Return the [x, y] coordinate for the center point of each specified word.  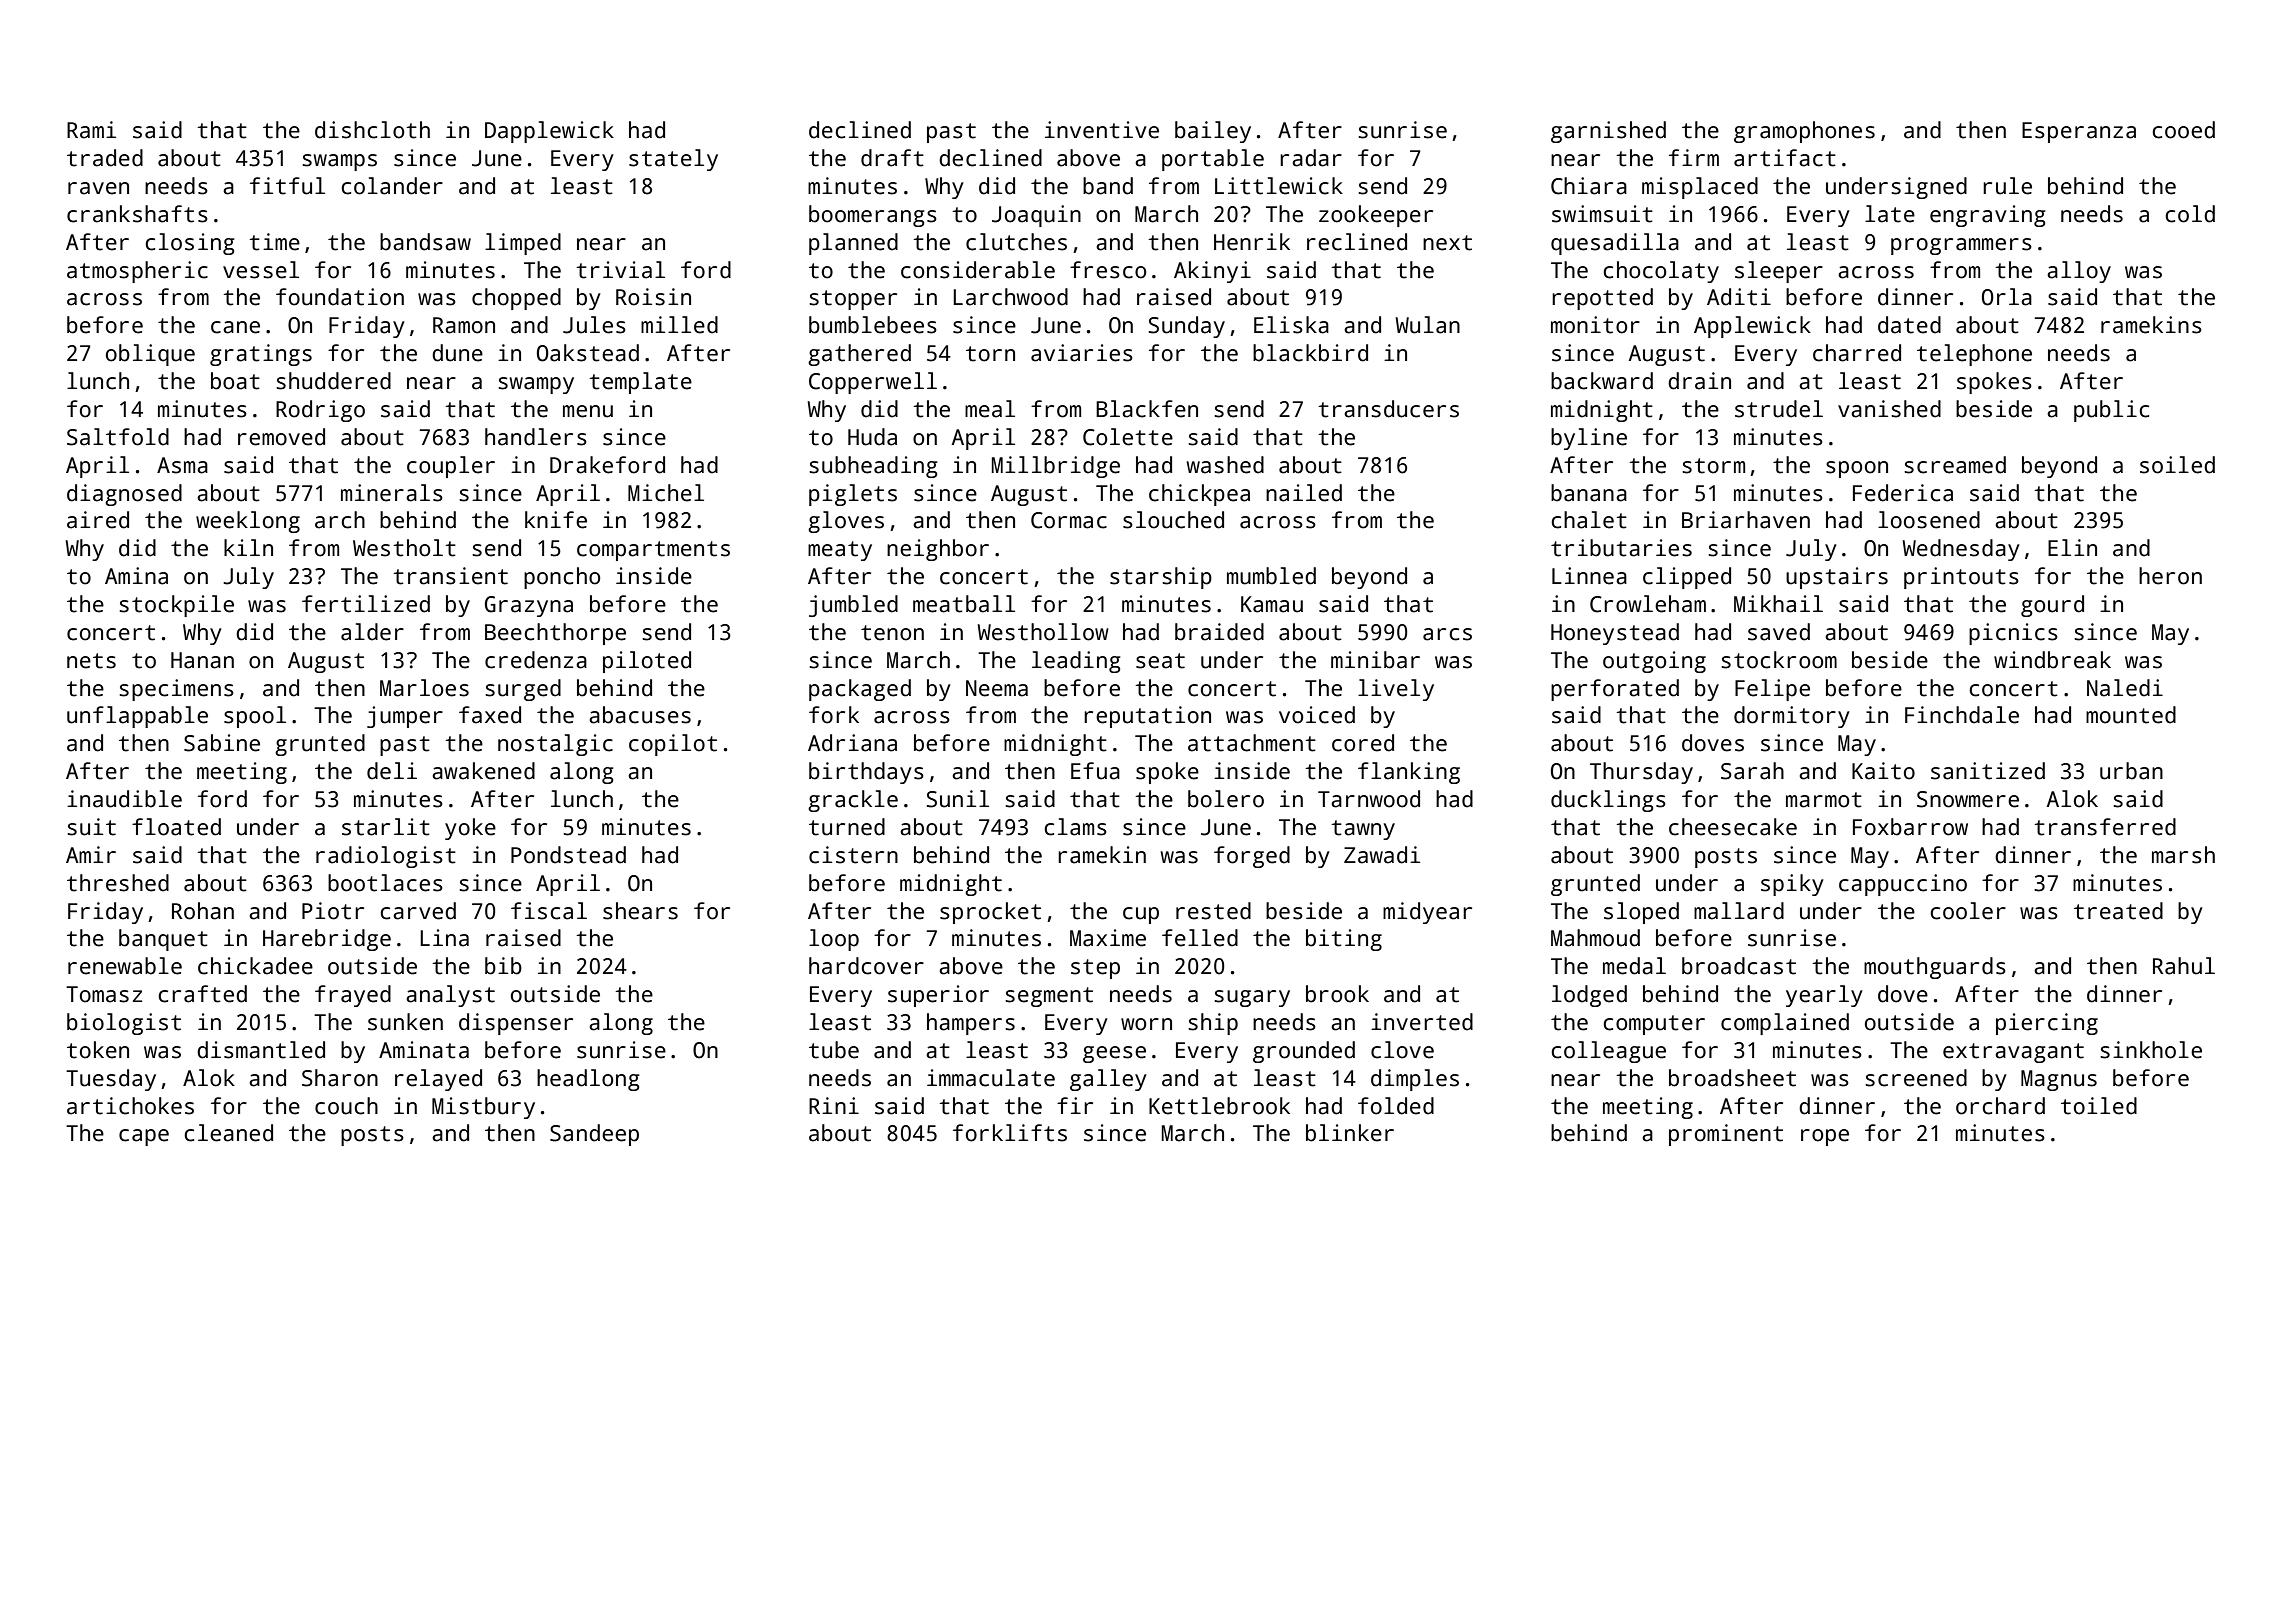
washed [1225, 465]
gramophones [1804, 132]
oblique [150, 355]
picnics [2013, 634]
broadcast [1739, 966]
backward [1602, 381]
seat [1160, 661]
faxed [490, 715]
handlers [536, 437]
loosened [1929, 520]
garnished [1608, 132]
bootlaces [385, 883]
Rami [91, 130]
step [1095, 969]
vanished [1889, 409]
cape [144, 1137]
